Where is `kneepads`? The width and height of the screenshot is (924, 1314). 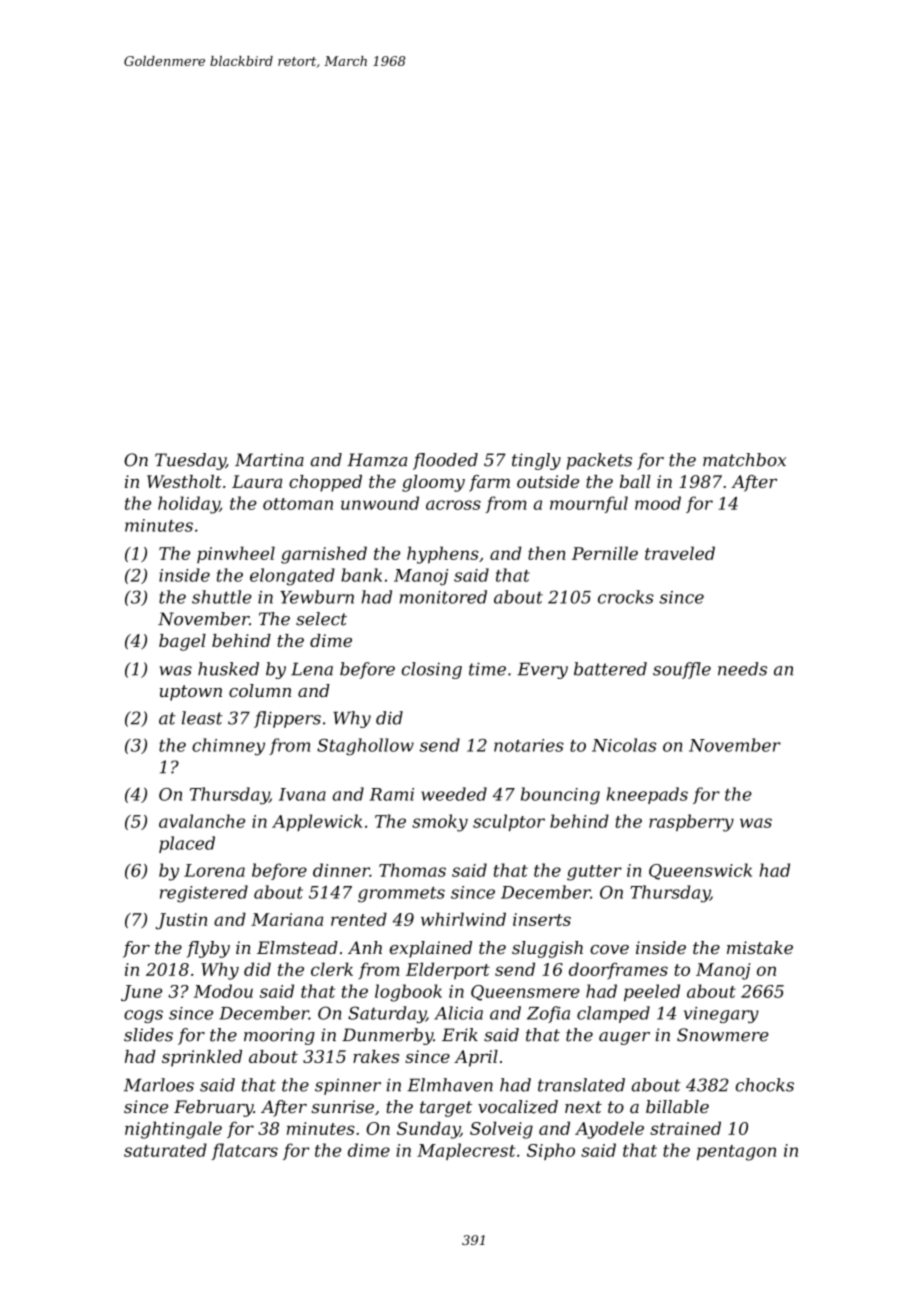 kneepads is located at coordinates (647, 795).
